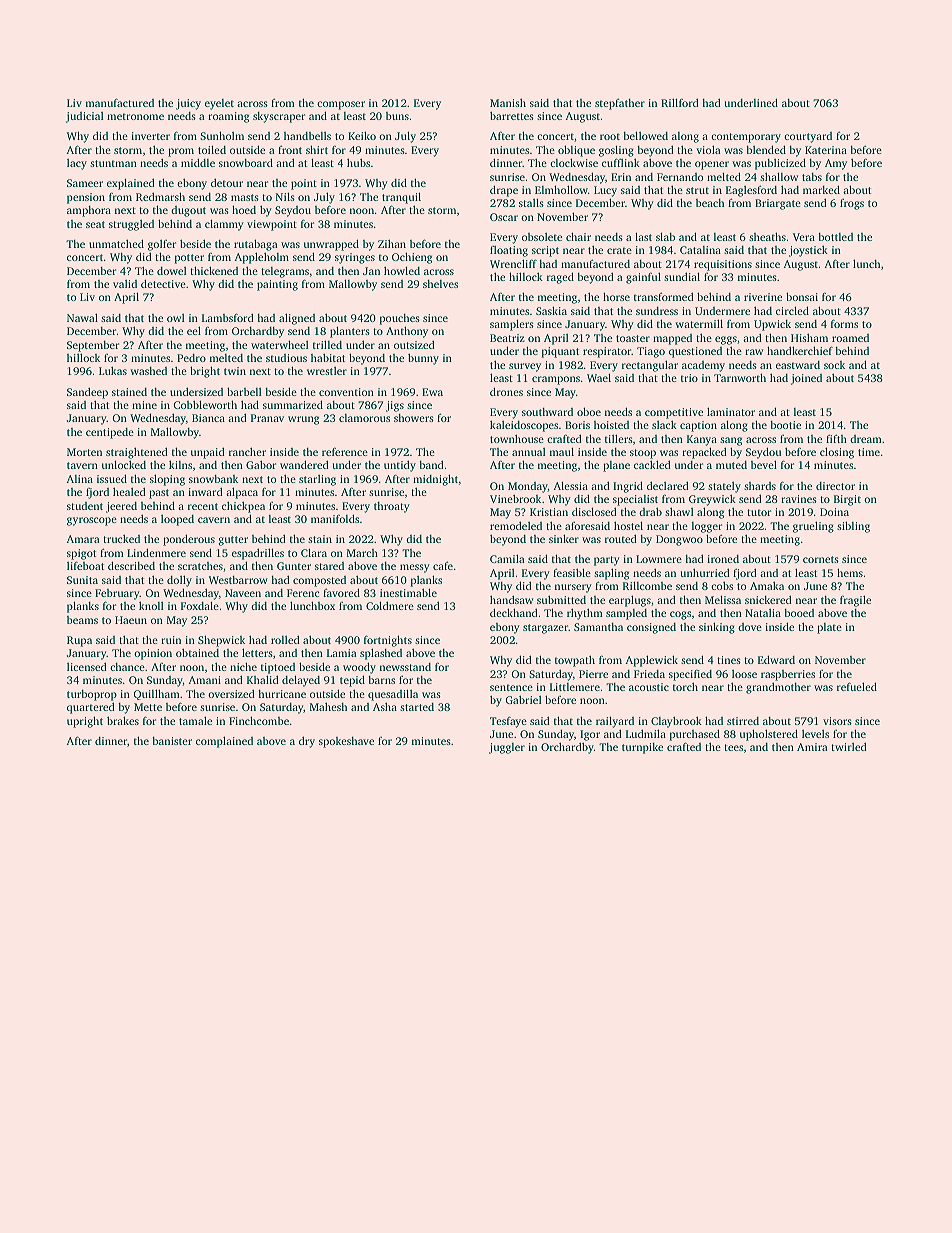 The image size is (952, 1233). Describe the element at coordinates (560, 278) in the image. I see `raged` at that location.
